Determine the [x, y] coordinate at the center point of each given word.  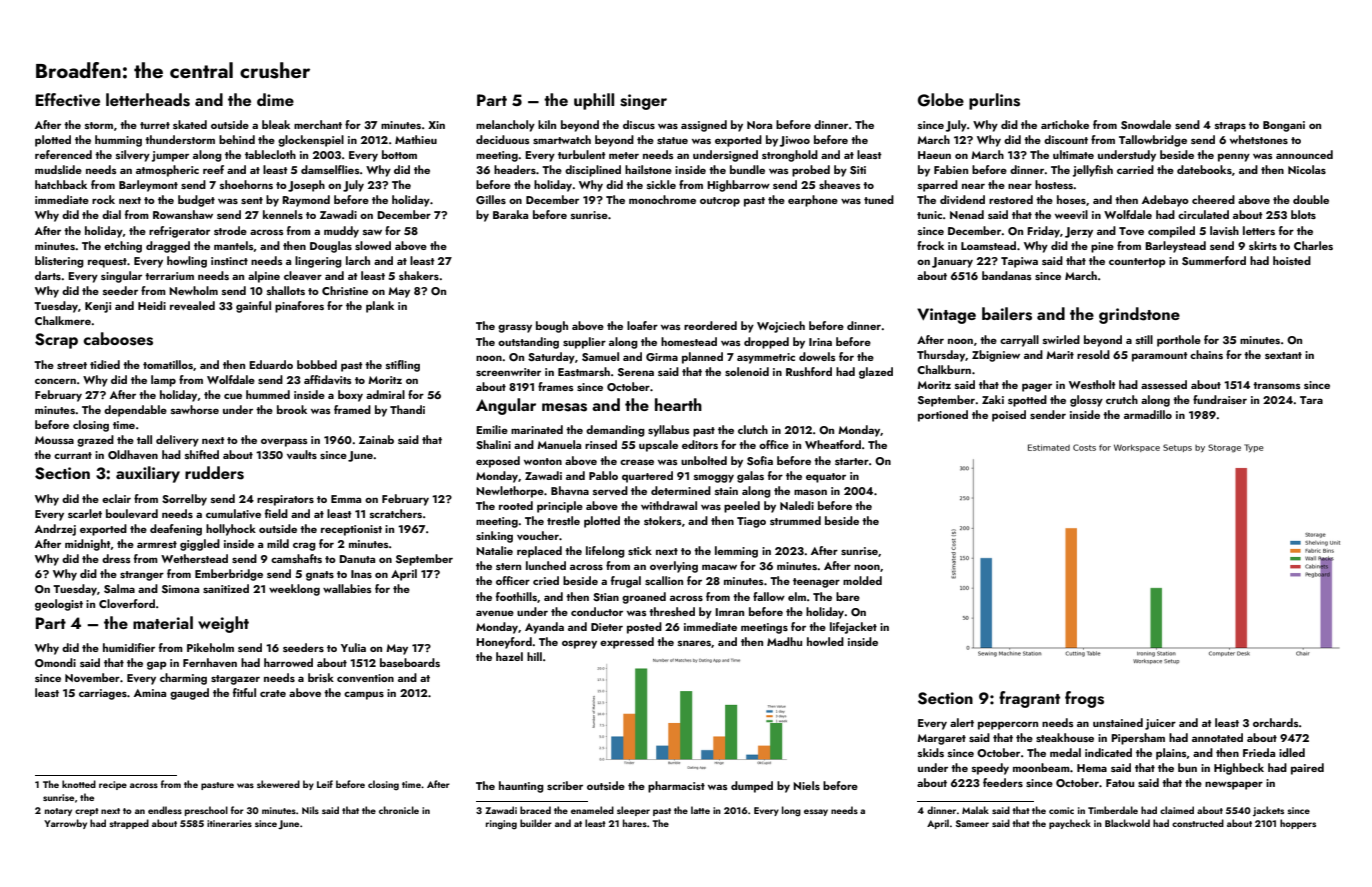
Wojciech [781, 327]
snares [694, 643]
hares [635, 823]
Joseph [306, 186]
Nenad [967, 214]
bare [848, 596]
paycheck [1070, 824]
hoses [1071, 199]
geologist [59, 605]
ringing [501, 825]
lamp [163, 381]
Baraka [510, 214]
